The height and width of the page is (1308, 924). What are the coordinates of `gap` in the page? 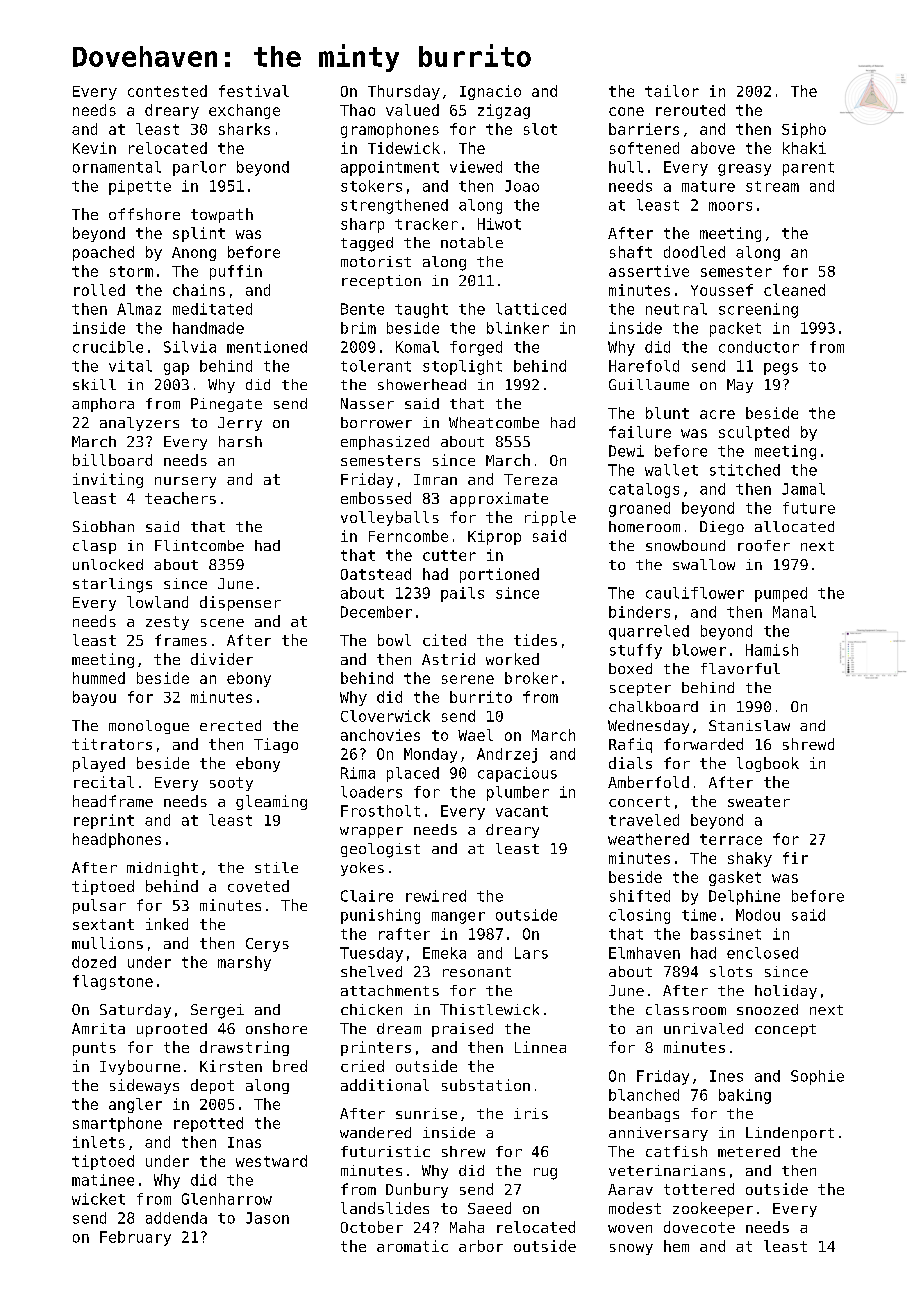 It's located at (176, 369).
